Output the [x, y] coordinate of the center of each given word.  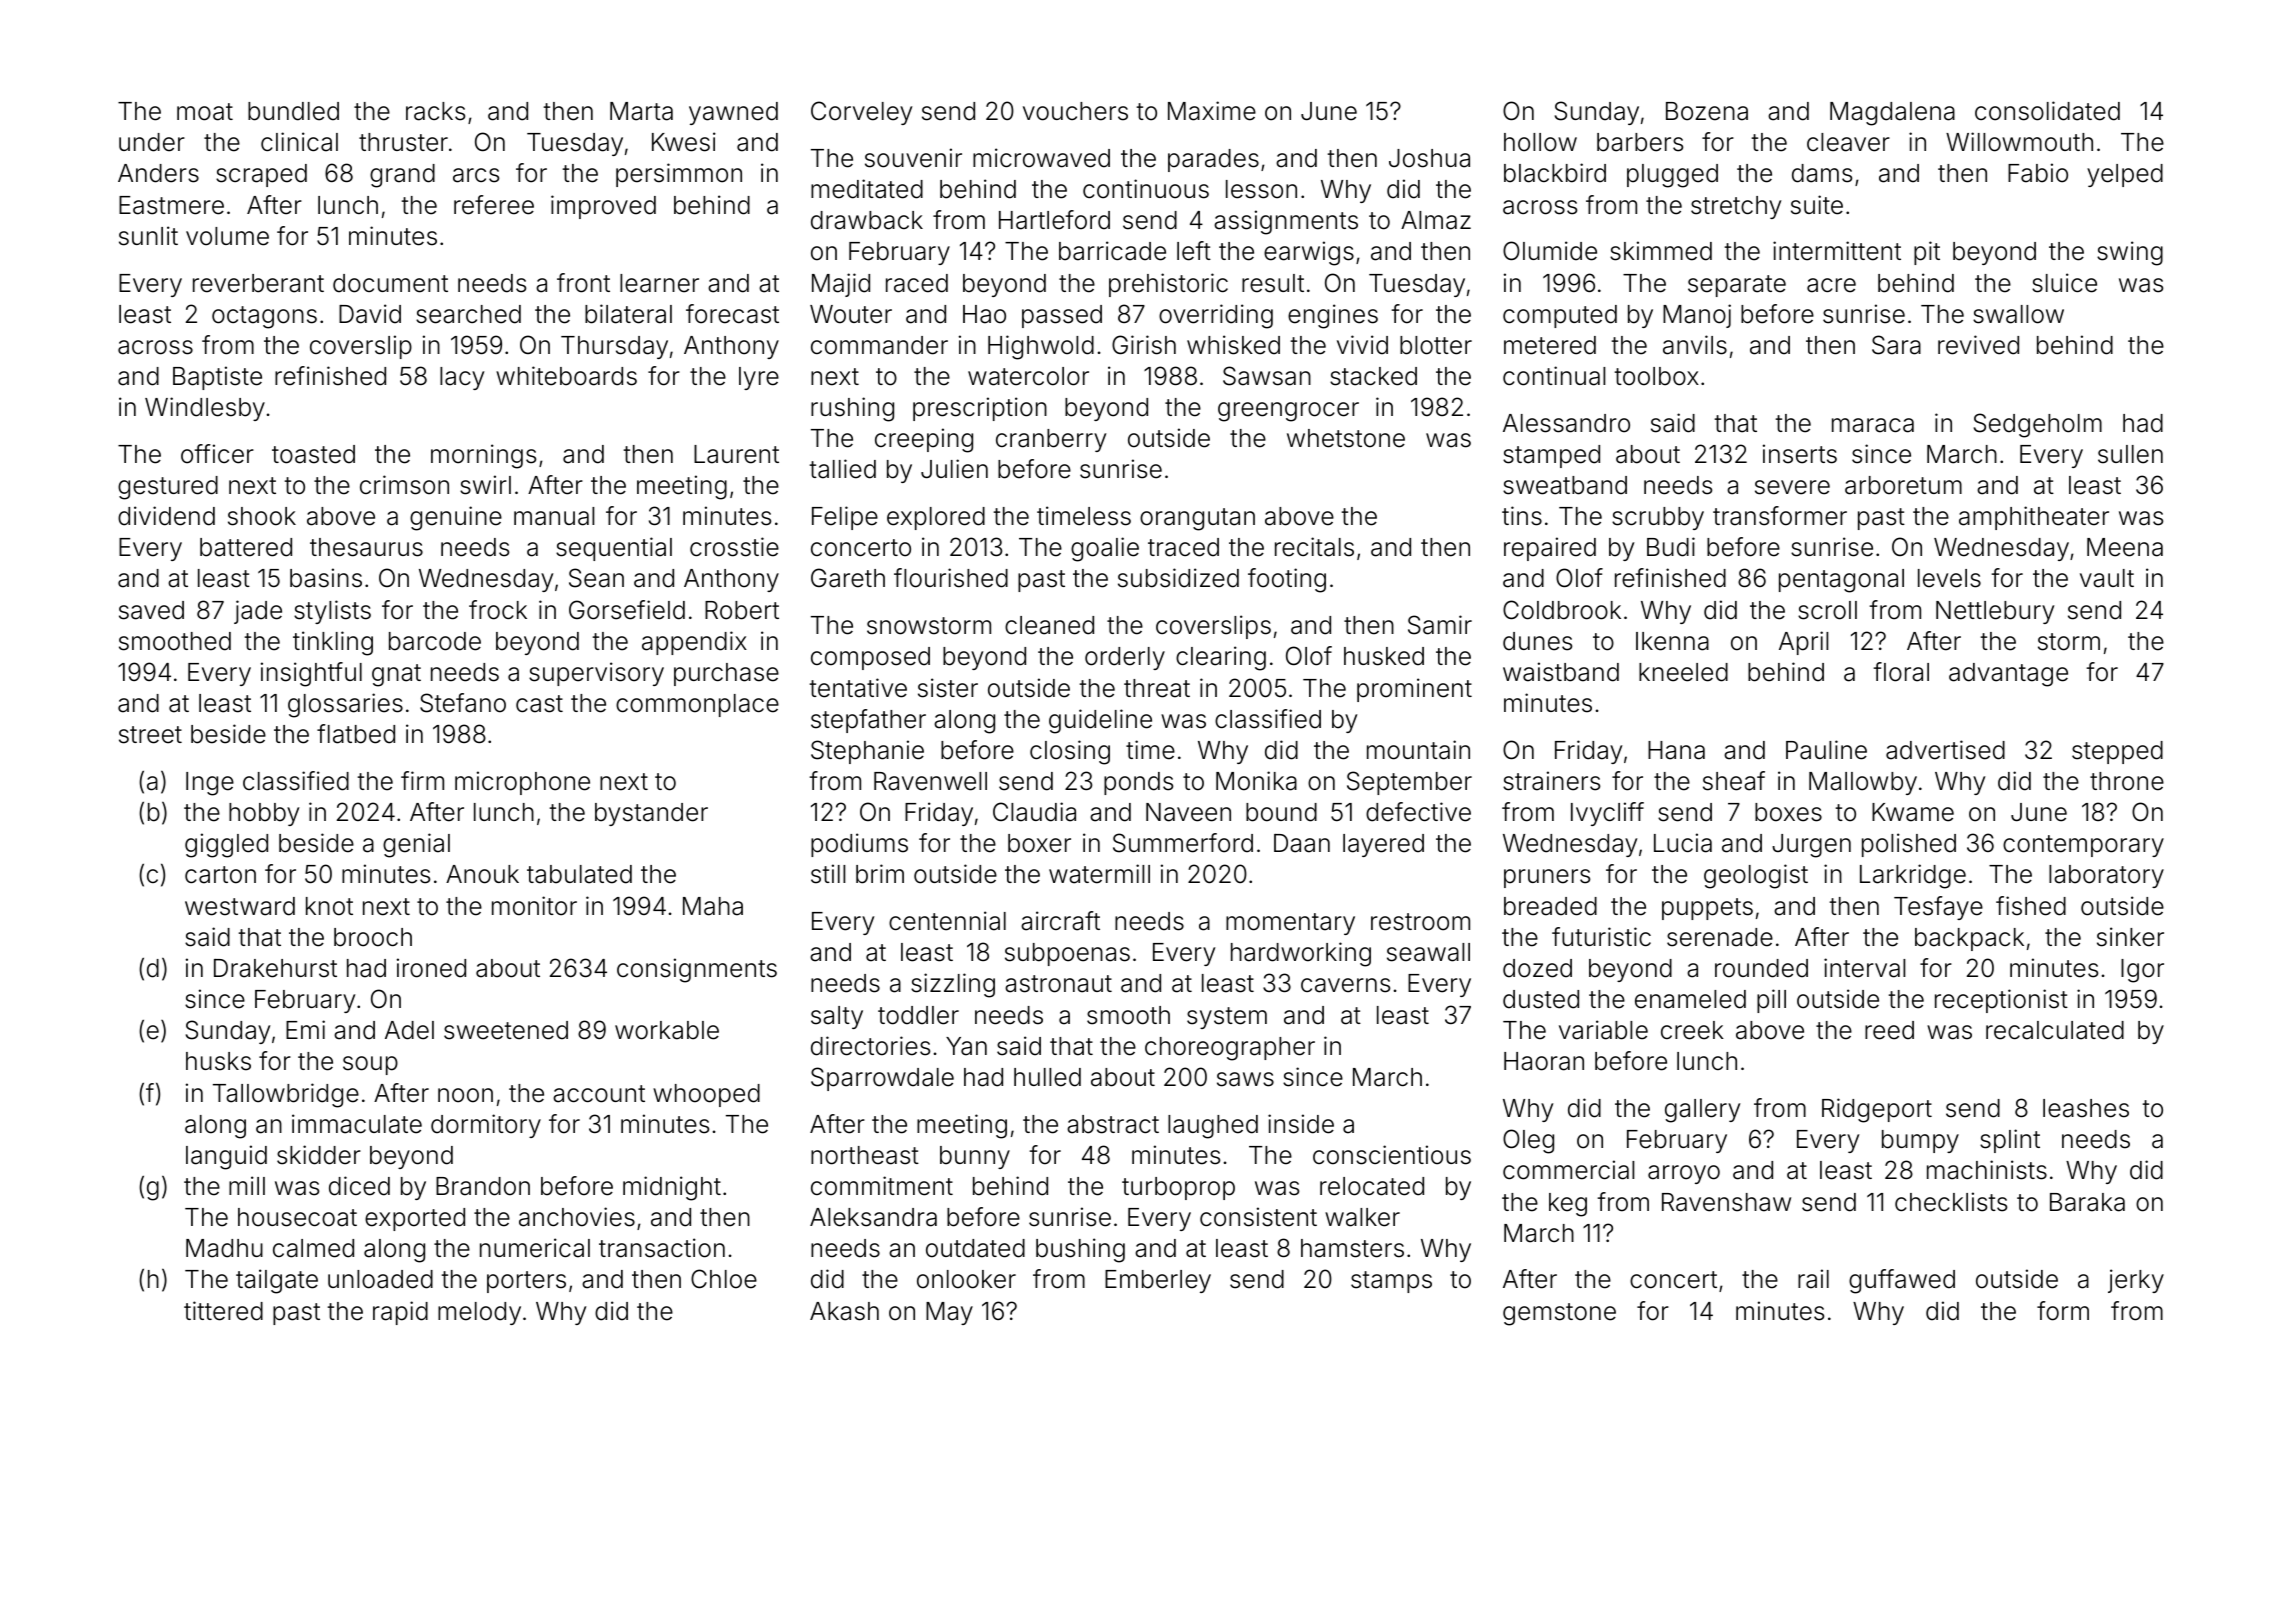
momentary [1290, 924]
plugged [1672, 176]
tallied [843, 469]
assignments [1286, 222]
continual [1554, 376]
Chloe [724, 1279]
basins [326, 578]
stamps [1391, 1282]
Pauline [1826, 750]
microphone [522, 783]
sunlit [148, 236]
